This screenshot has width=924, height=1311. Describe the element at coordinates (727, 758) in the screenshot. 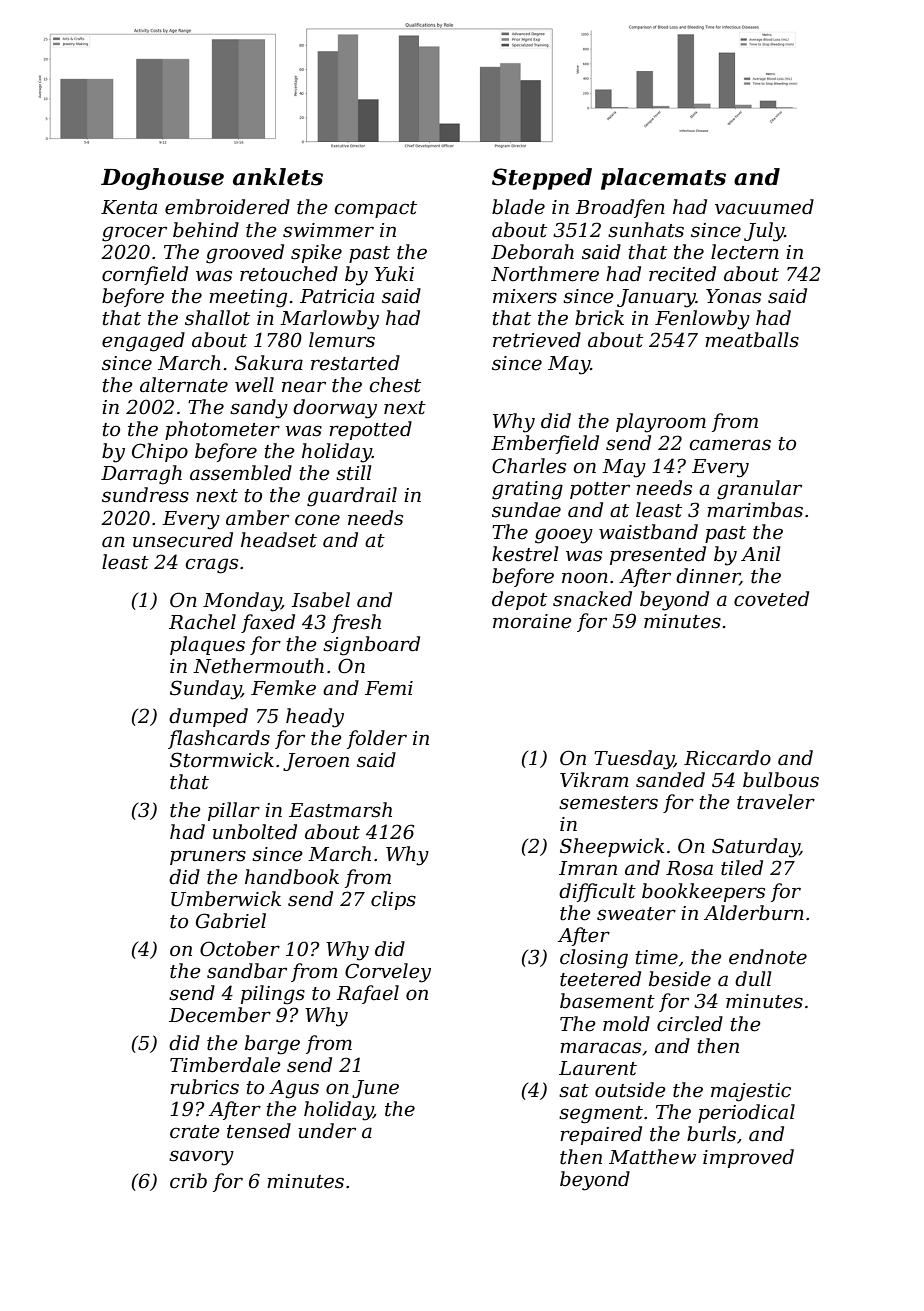

I see `Riccardo` at that location.
